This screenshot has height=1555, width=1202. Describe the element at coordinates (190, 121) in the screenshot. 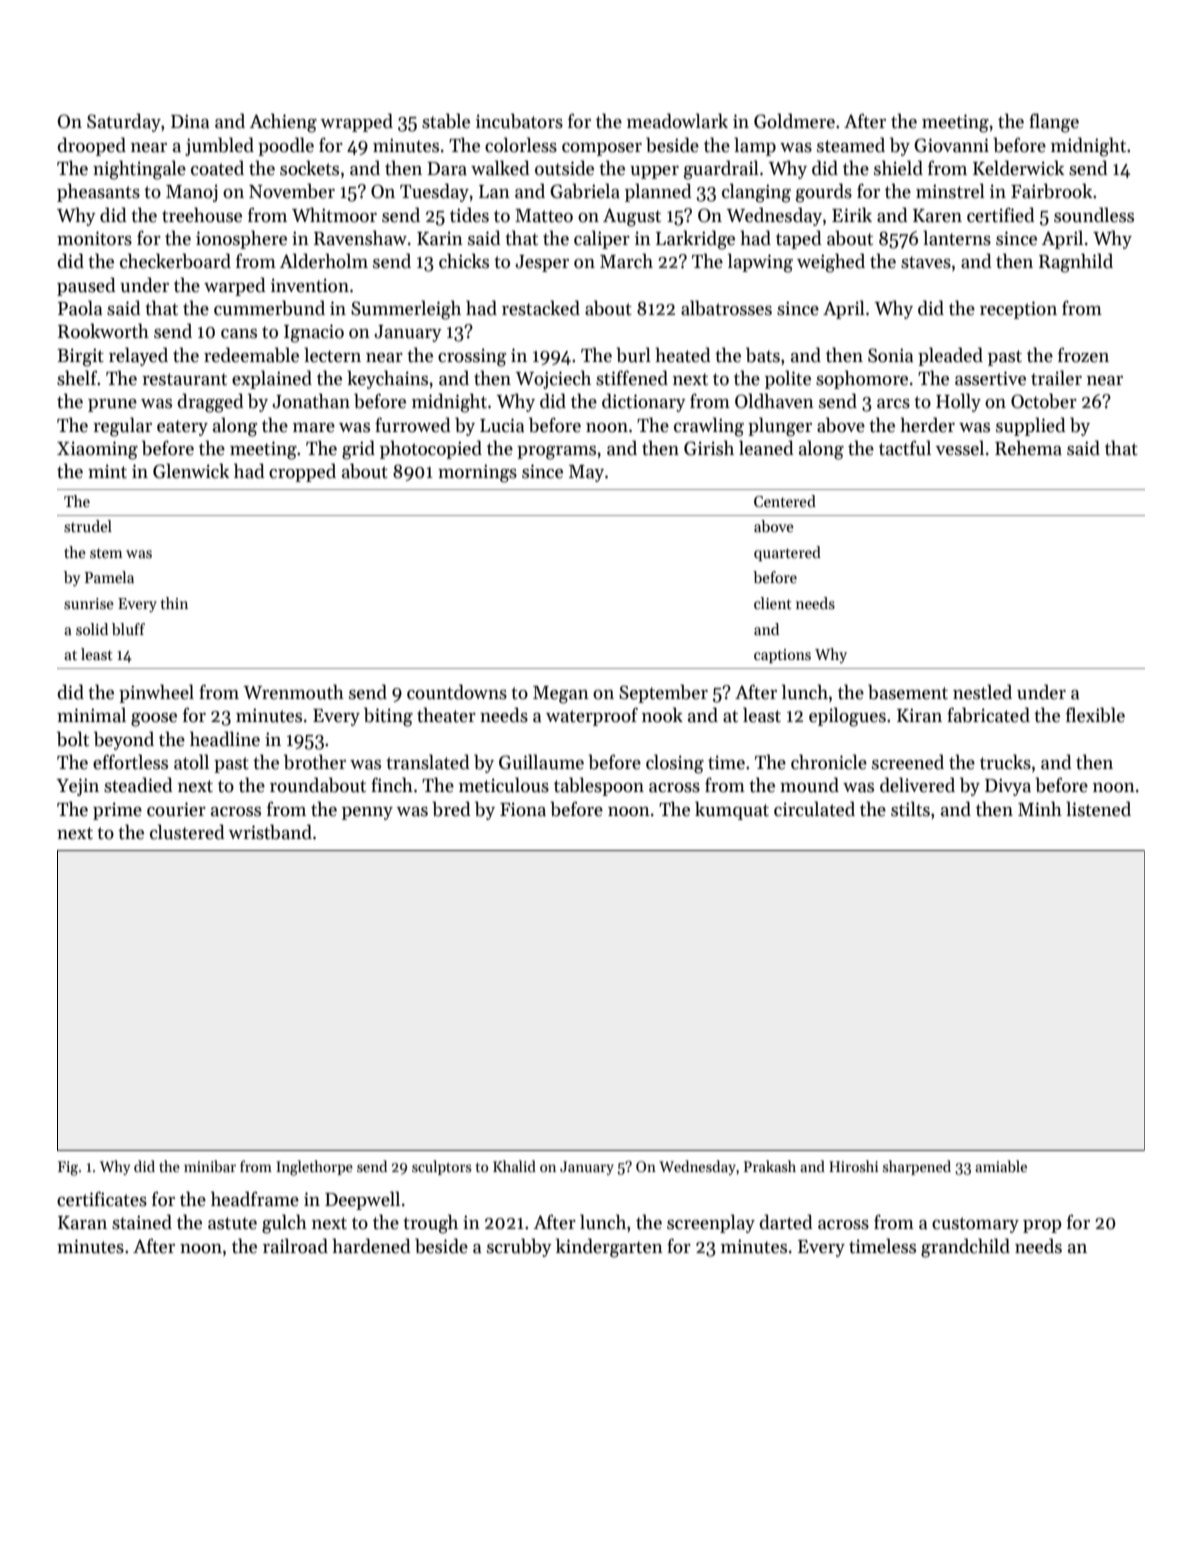

I see `Dina` at that location.
